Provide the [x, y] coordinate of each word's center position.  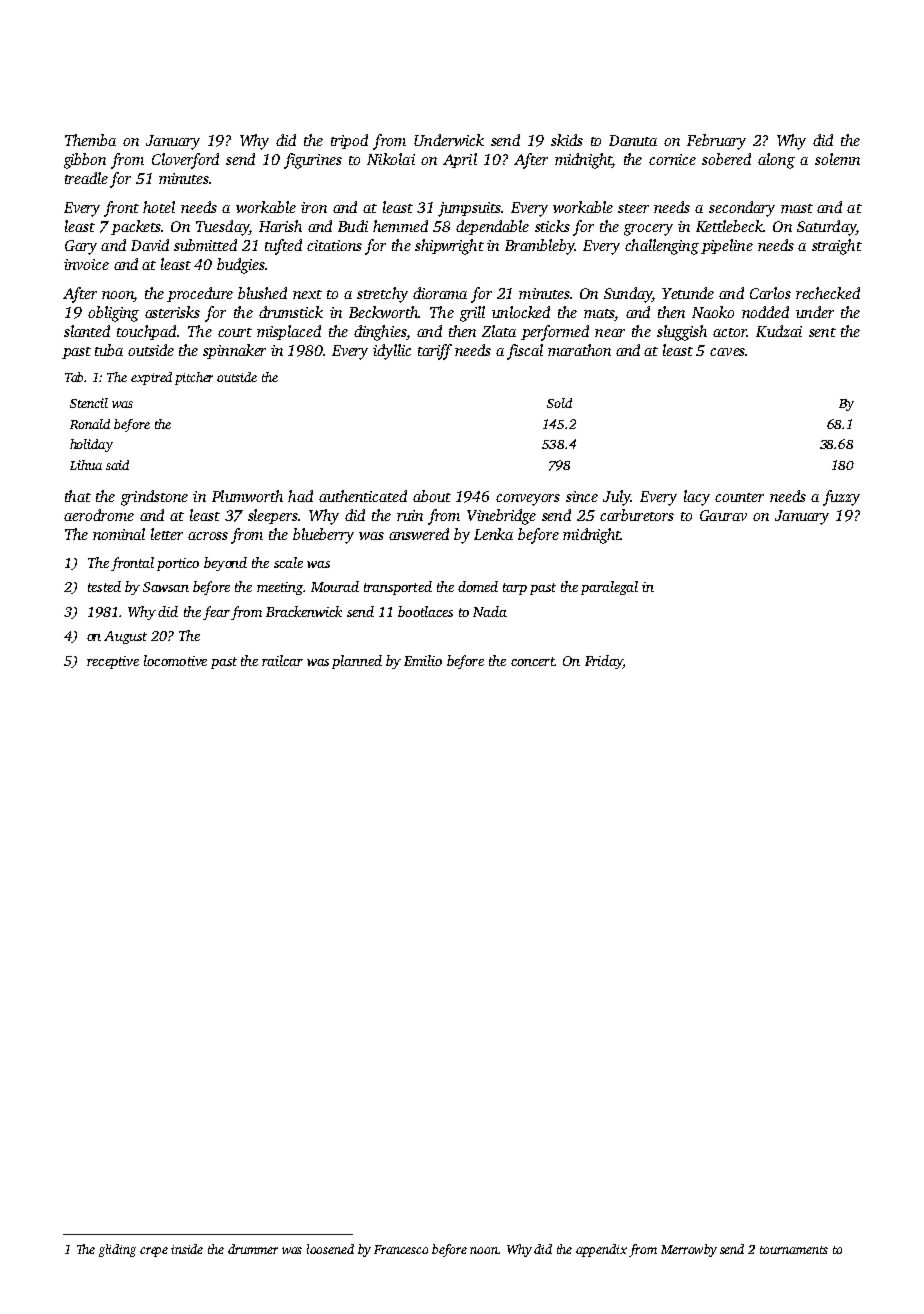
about [432, 496]
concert [533, 661]
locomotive [175, 660]
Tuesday [222, 228]
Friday [604, 662]
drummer [253, 1249]
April [460, 160]
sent [822, 332]
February [716, 142]
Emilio [423, 660]
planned [357, 662]
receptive [113, 662]
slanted [87, 331]
